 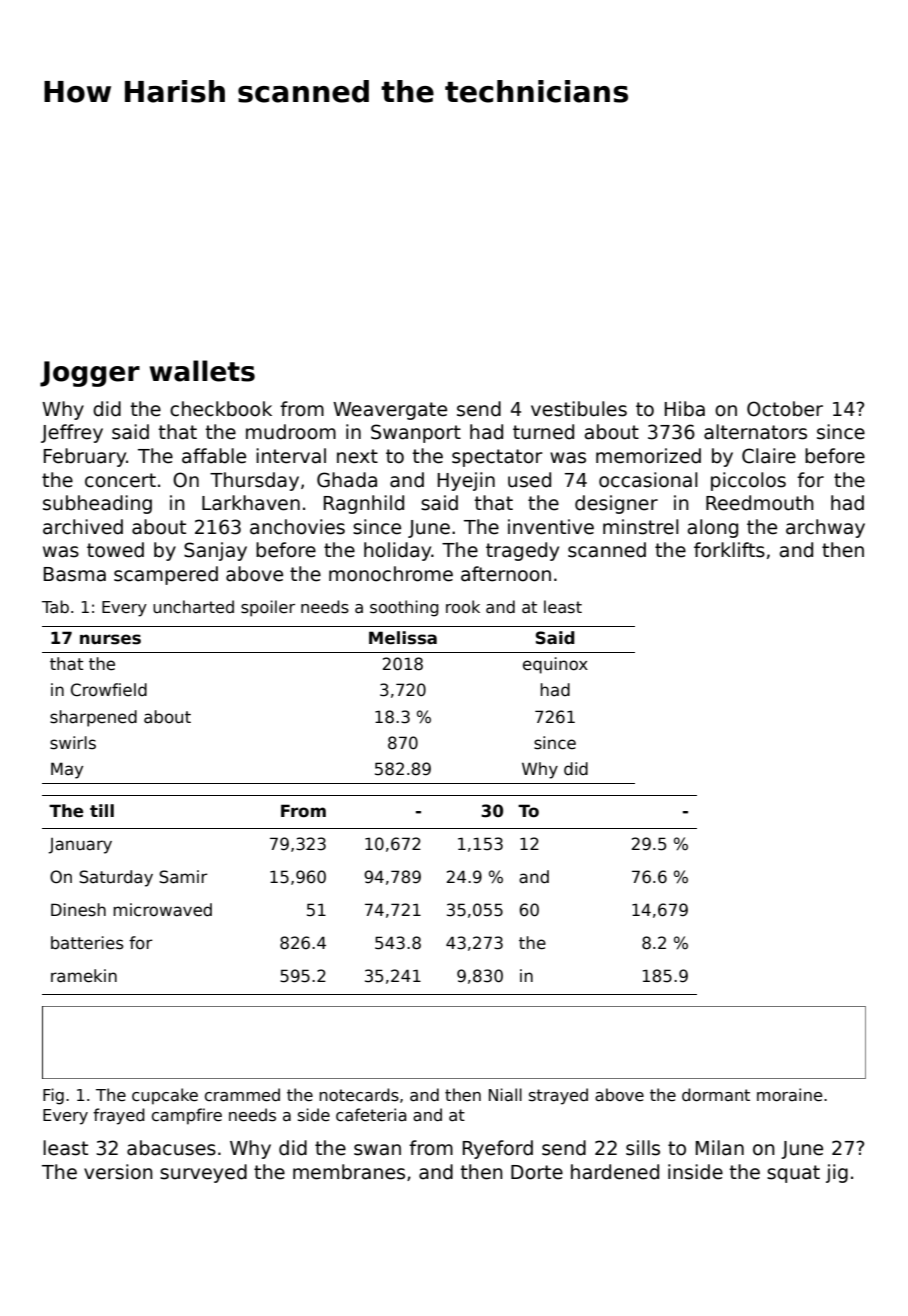 What do you see at coordinates (785, 409) in the image?
I see `October` at bounding box center [785, 409].
